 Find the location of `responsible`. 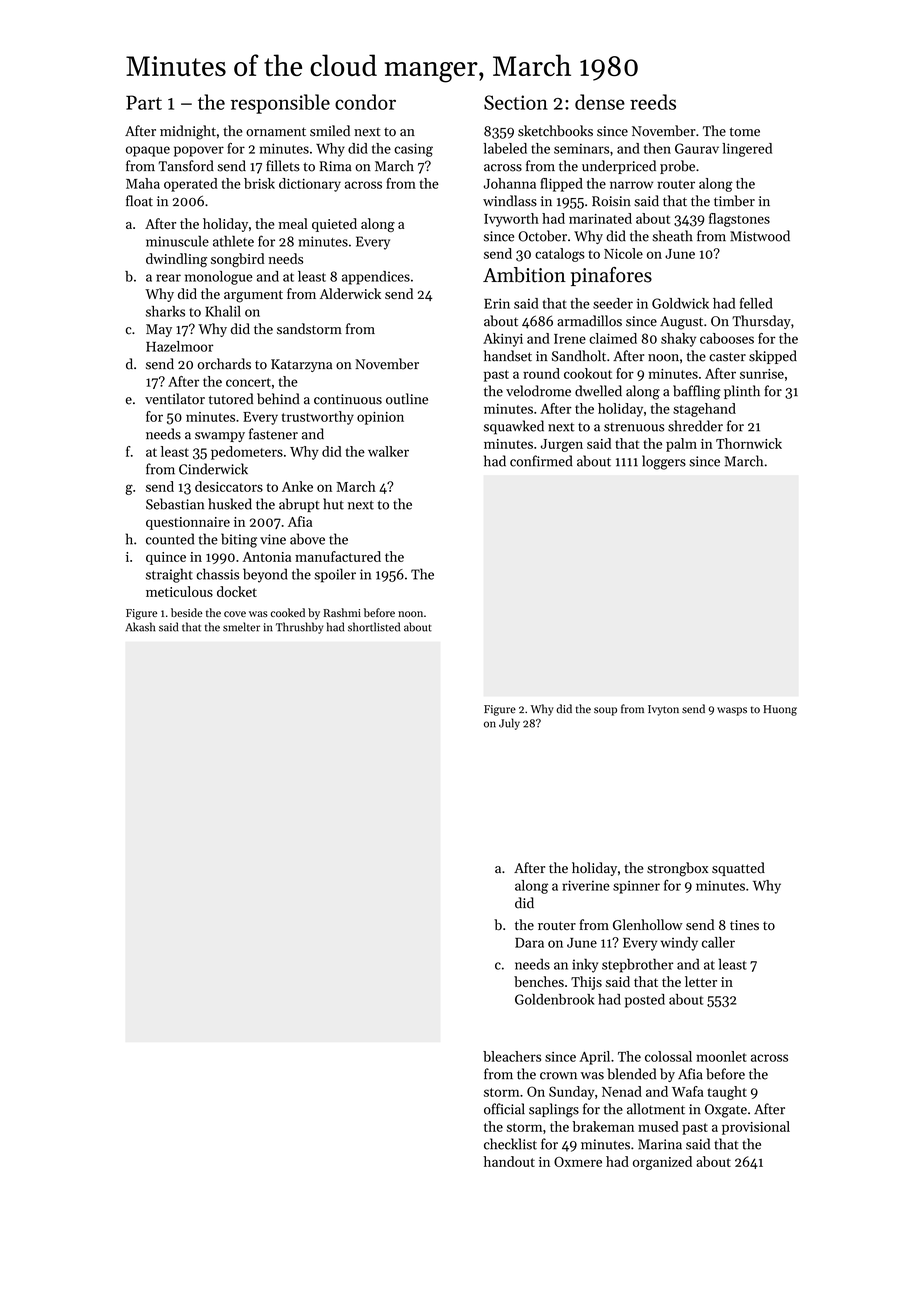

responsible is located at coordinates (280, 104).
